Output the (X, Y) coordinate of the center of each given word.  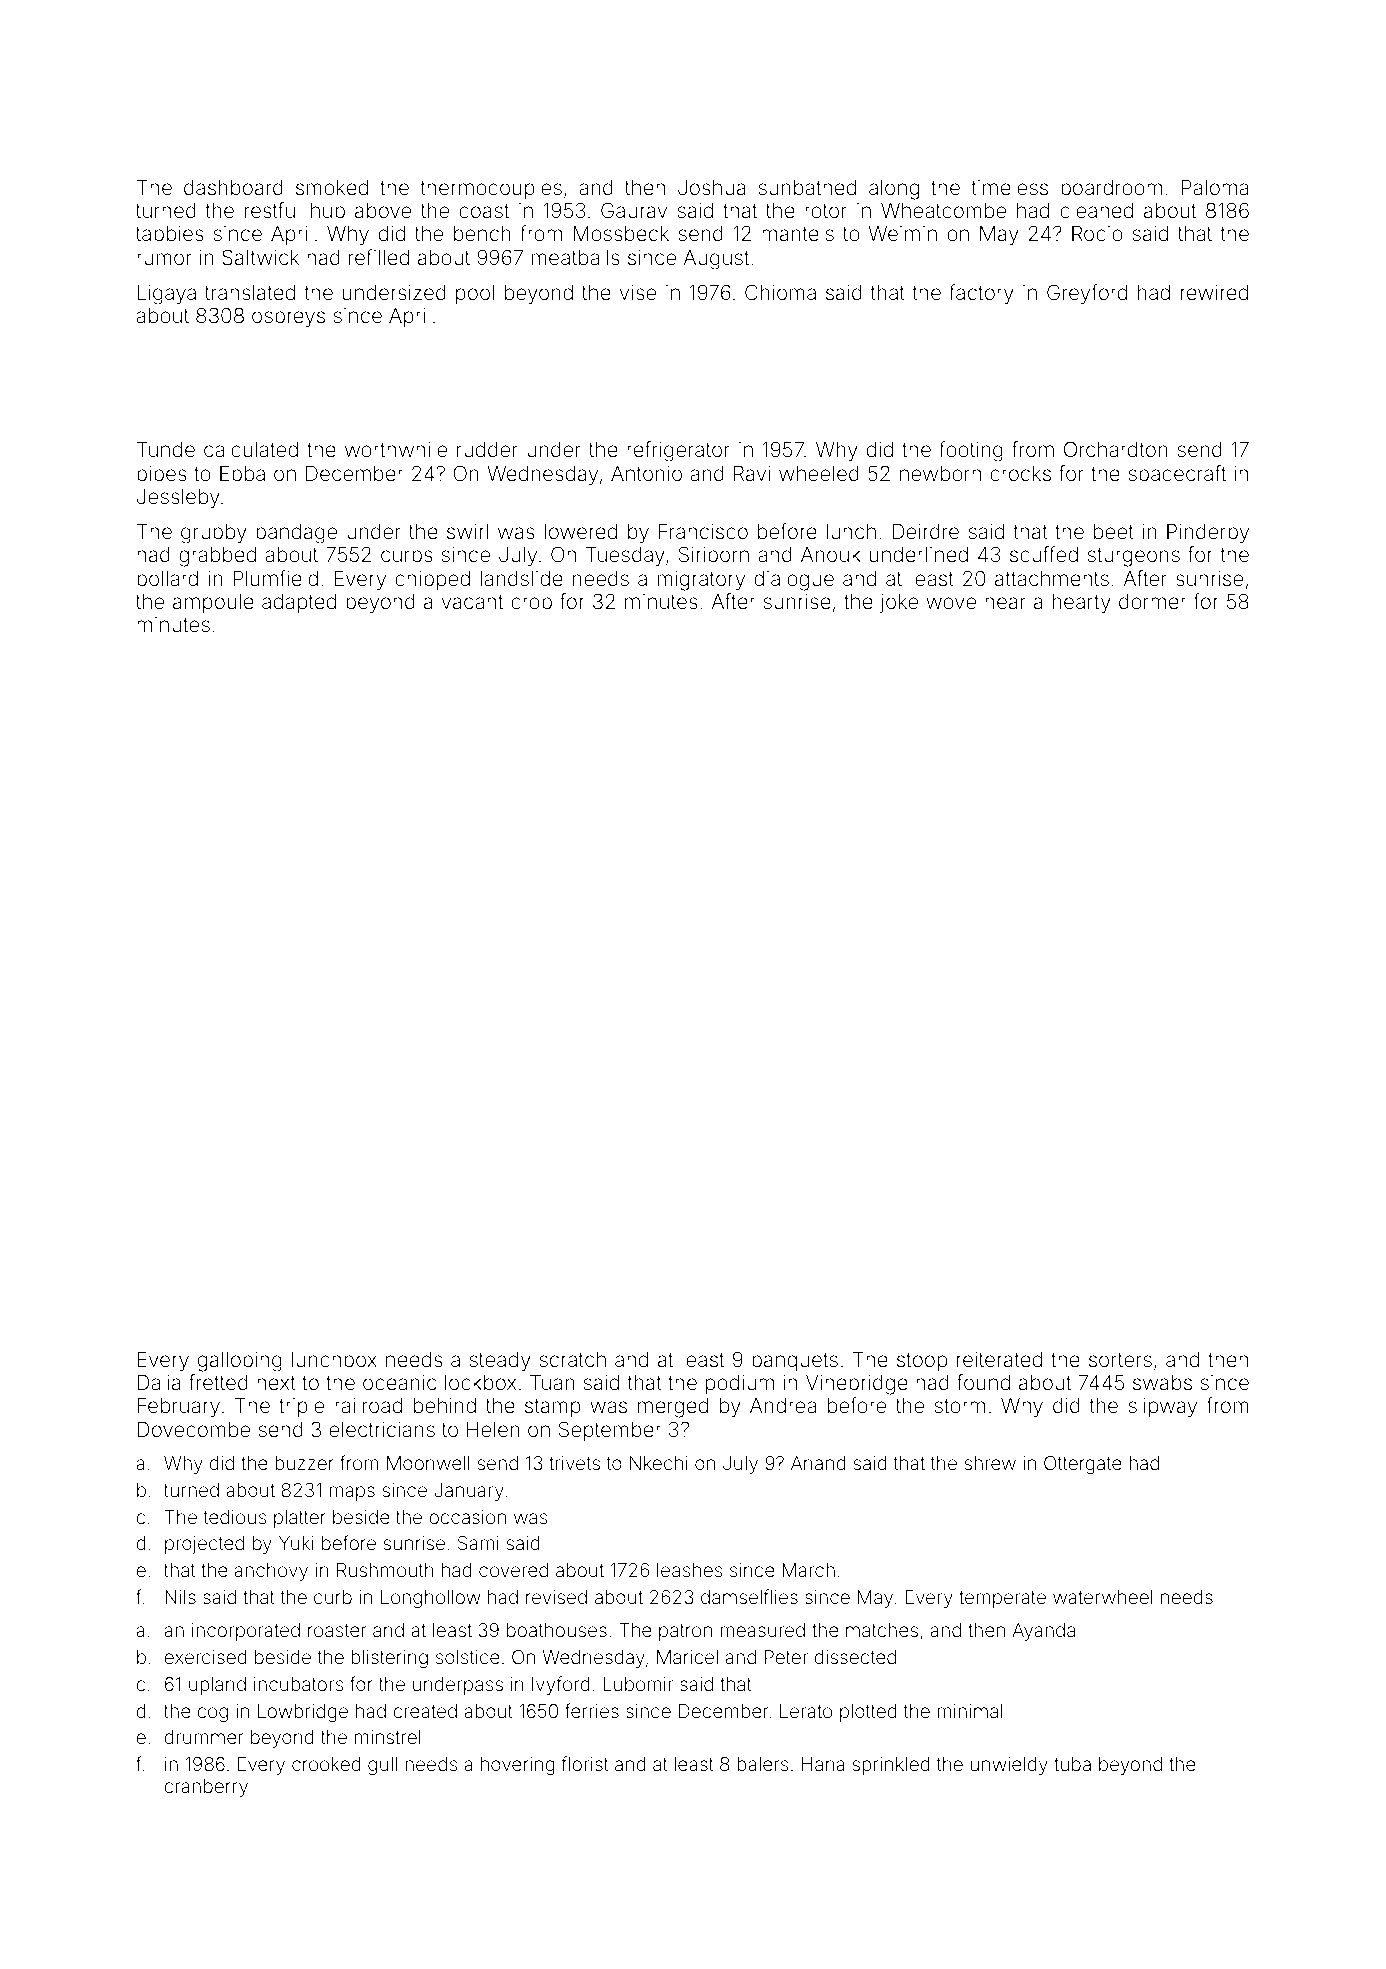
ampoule (213, 603)
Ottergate (1083, 1465)
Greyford (1087, 294)
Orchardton (1116, 449)
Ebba (242, 473)
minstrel (388, 1737)
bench (482, 234)
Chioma (780, 292)
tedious (235, 1517)
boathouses (557, 1630)
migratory (701, 581)
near (1005, 603)
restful (272, 210)
